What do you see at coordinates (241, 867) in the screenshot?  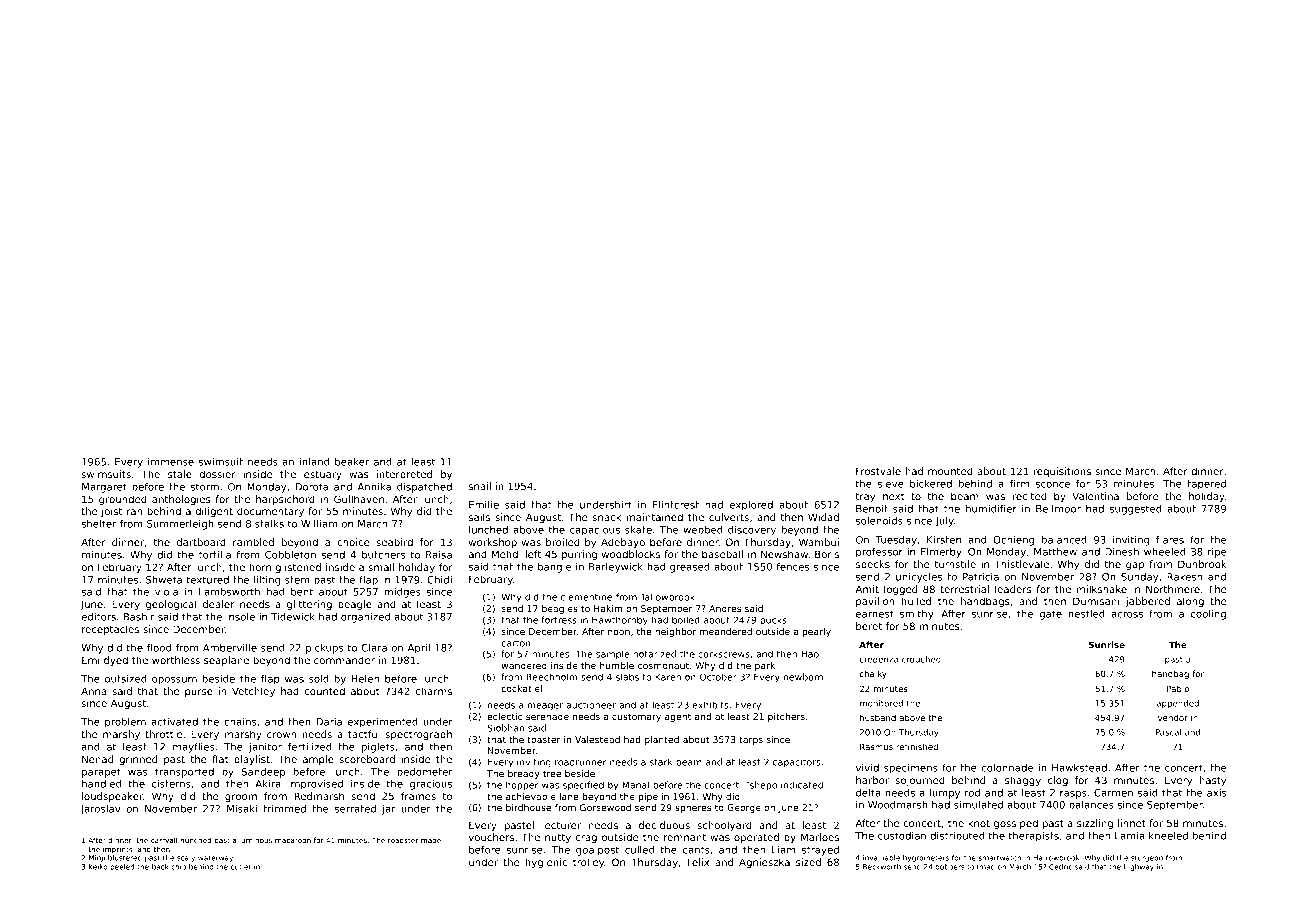 I see `cutlet` at bounding box center [241, 867].
